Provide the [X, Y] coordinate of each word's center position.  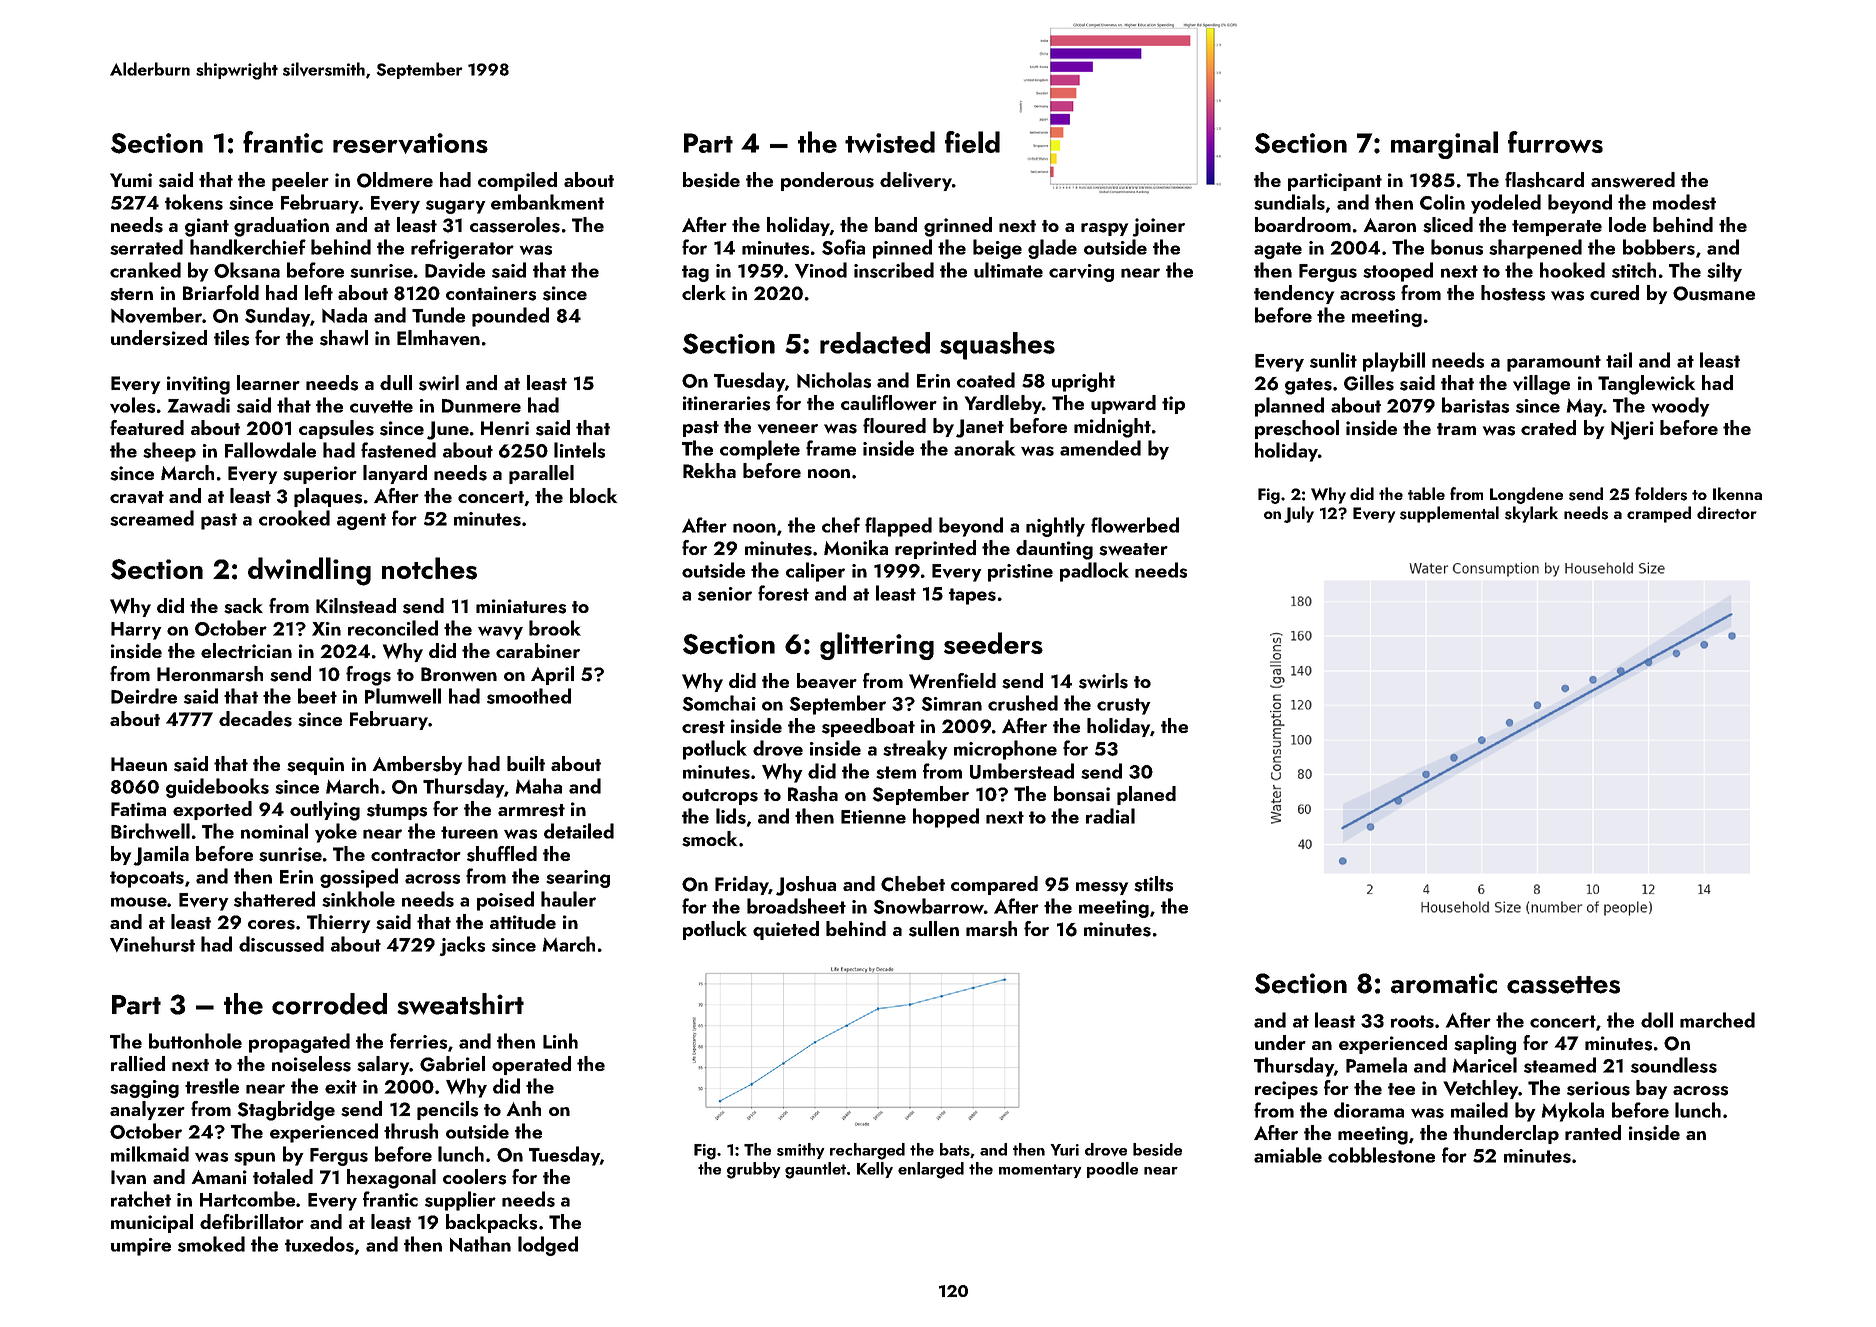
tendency [1294, 294]
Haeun [139, 764]
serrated [146, 247]
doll [1657, 1020]
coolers [474, 1177]
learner [268, 382]
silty [1724, 272]
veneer [788, 429]
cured [1614, 292]
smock [709, 839]
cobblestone [1381, 1155]
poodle [1112, 1170]
